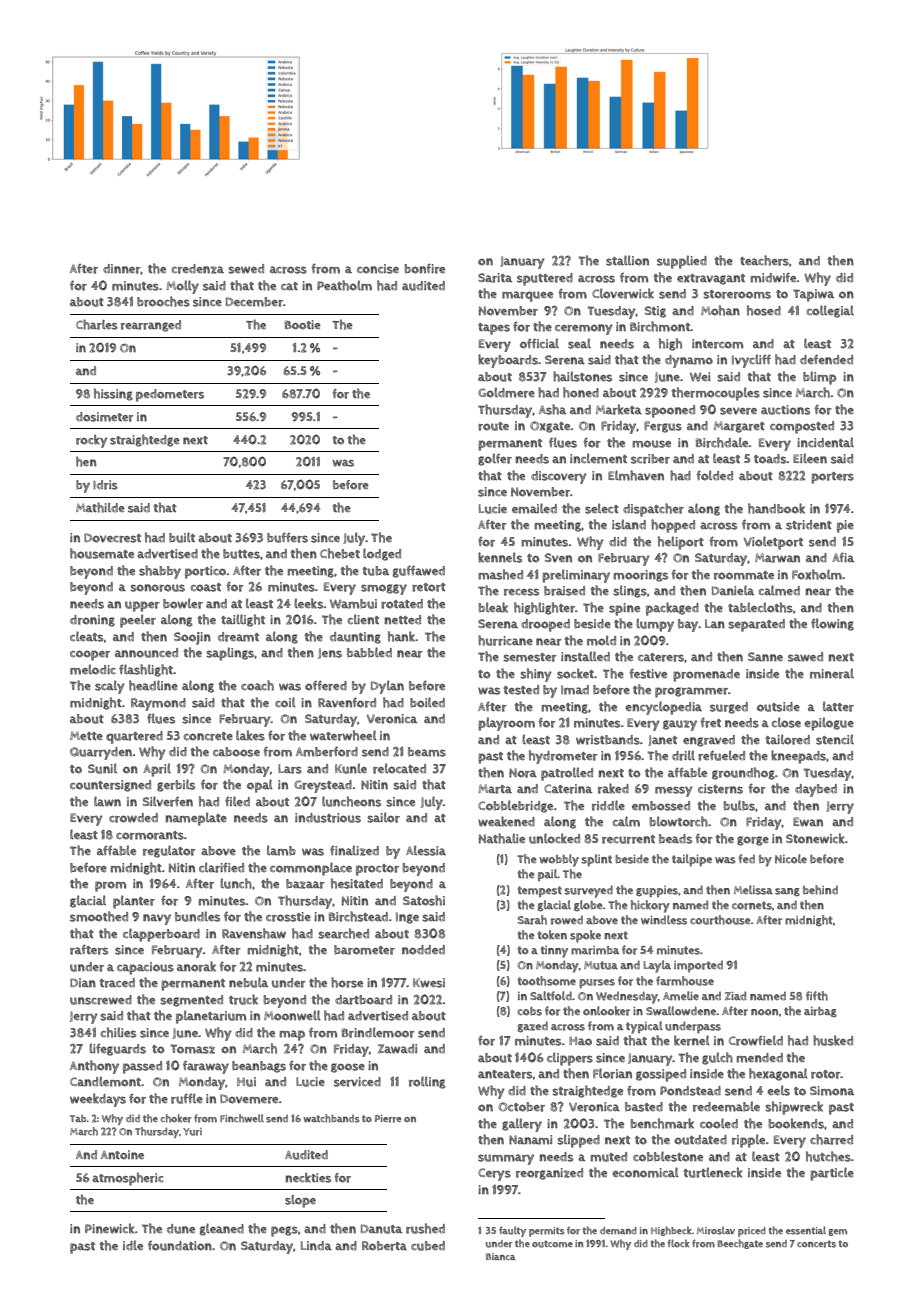 The height and width of the image is (1308, 924). Describe the element at coordinates (558, 558) in the image. I see `Sven` at that location.
